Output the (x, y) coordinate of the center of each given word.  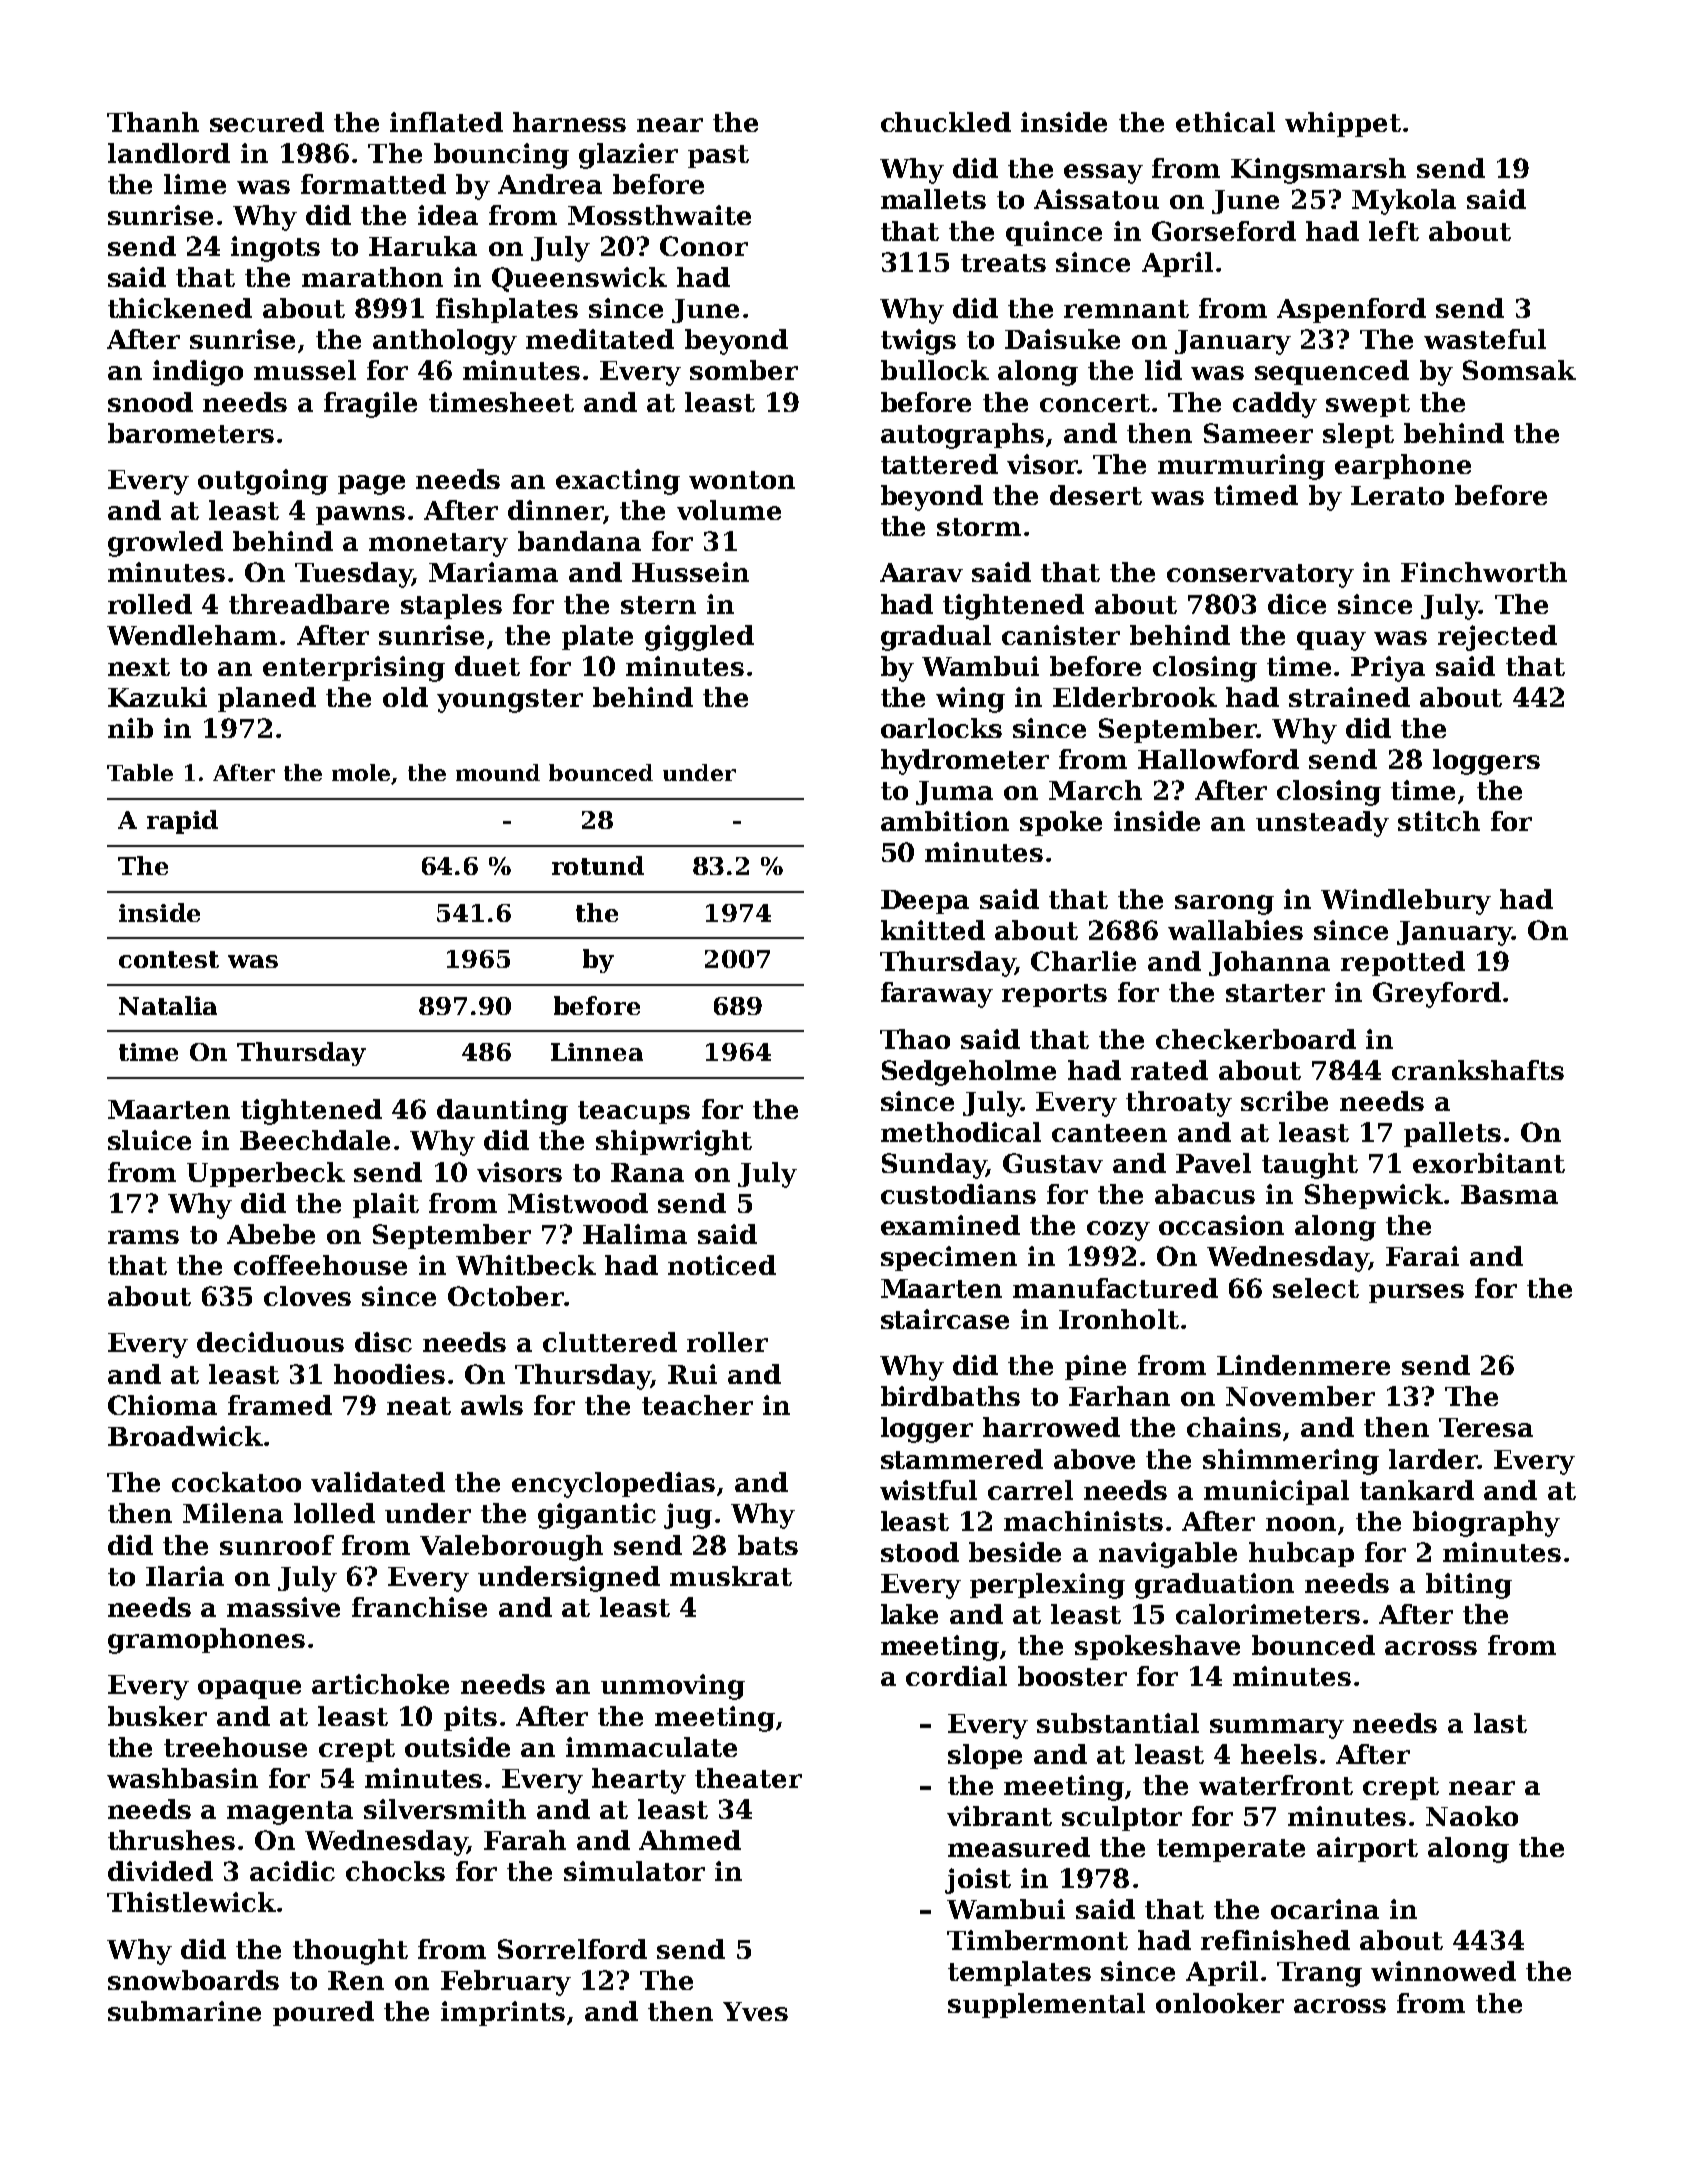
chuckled (946, 122)
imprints (503, 2013)
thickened (180, 308)
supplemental (1046, 2005)
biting (1469, 1586)
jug (688, 1516)
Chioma (162, 1405)
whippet (1343, 124)
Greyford (1437, 995)
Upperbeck (266, 1174)
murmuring (1241, 467)
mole (361, 772)
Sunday (934, 1166)
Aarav (921, 572)
